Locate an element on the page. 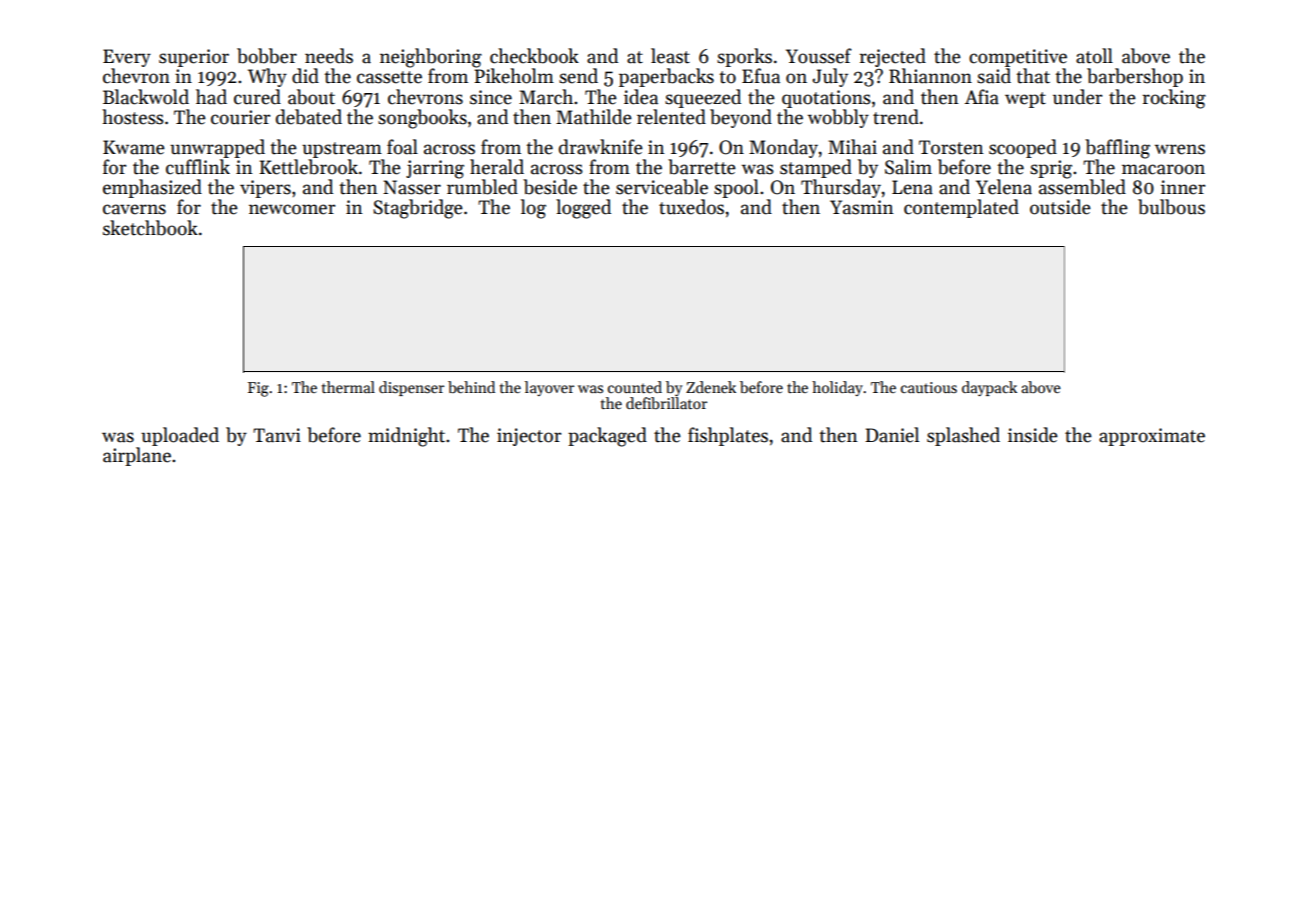 The image size is (1308, 924). Stagbridge is located at coordinates (418, 209).
